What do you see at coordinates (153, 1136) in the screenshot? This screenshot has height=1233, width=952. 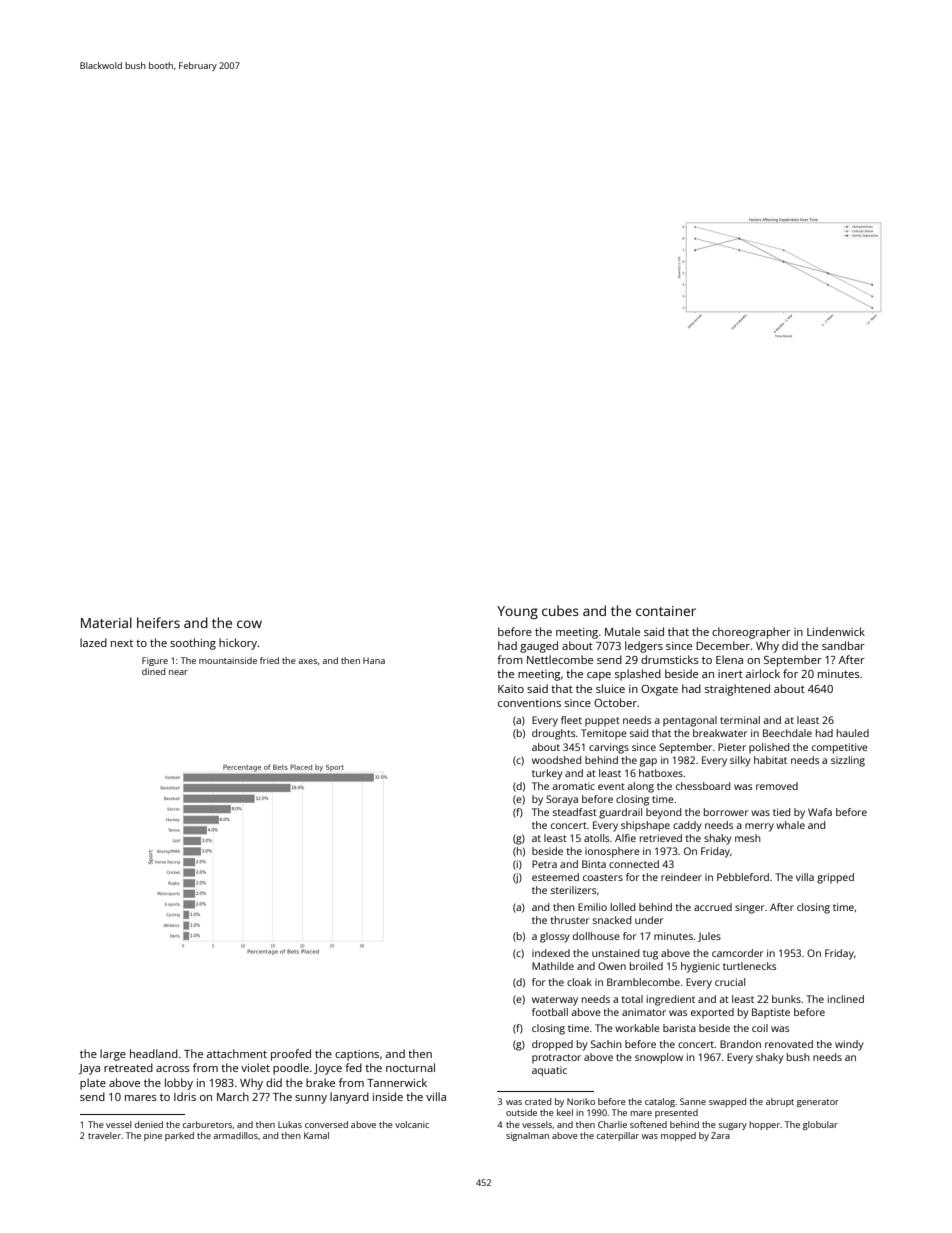 I see `pine` at bounding box center [153, 1136].
